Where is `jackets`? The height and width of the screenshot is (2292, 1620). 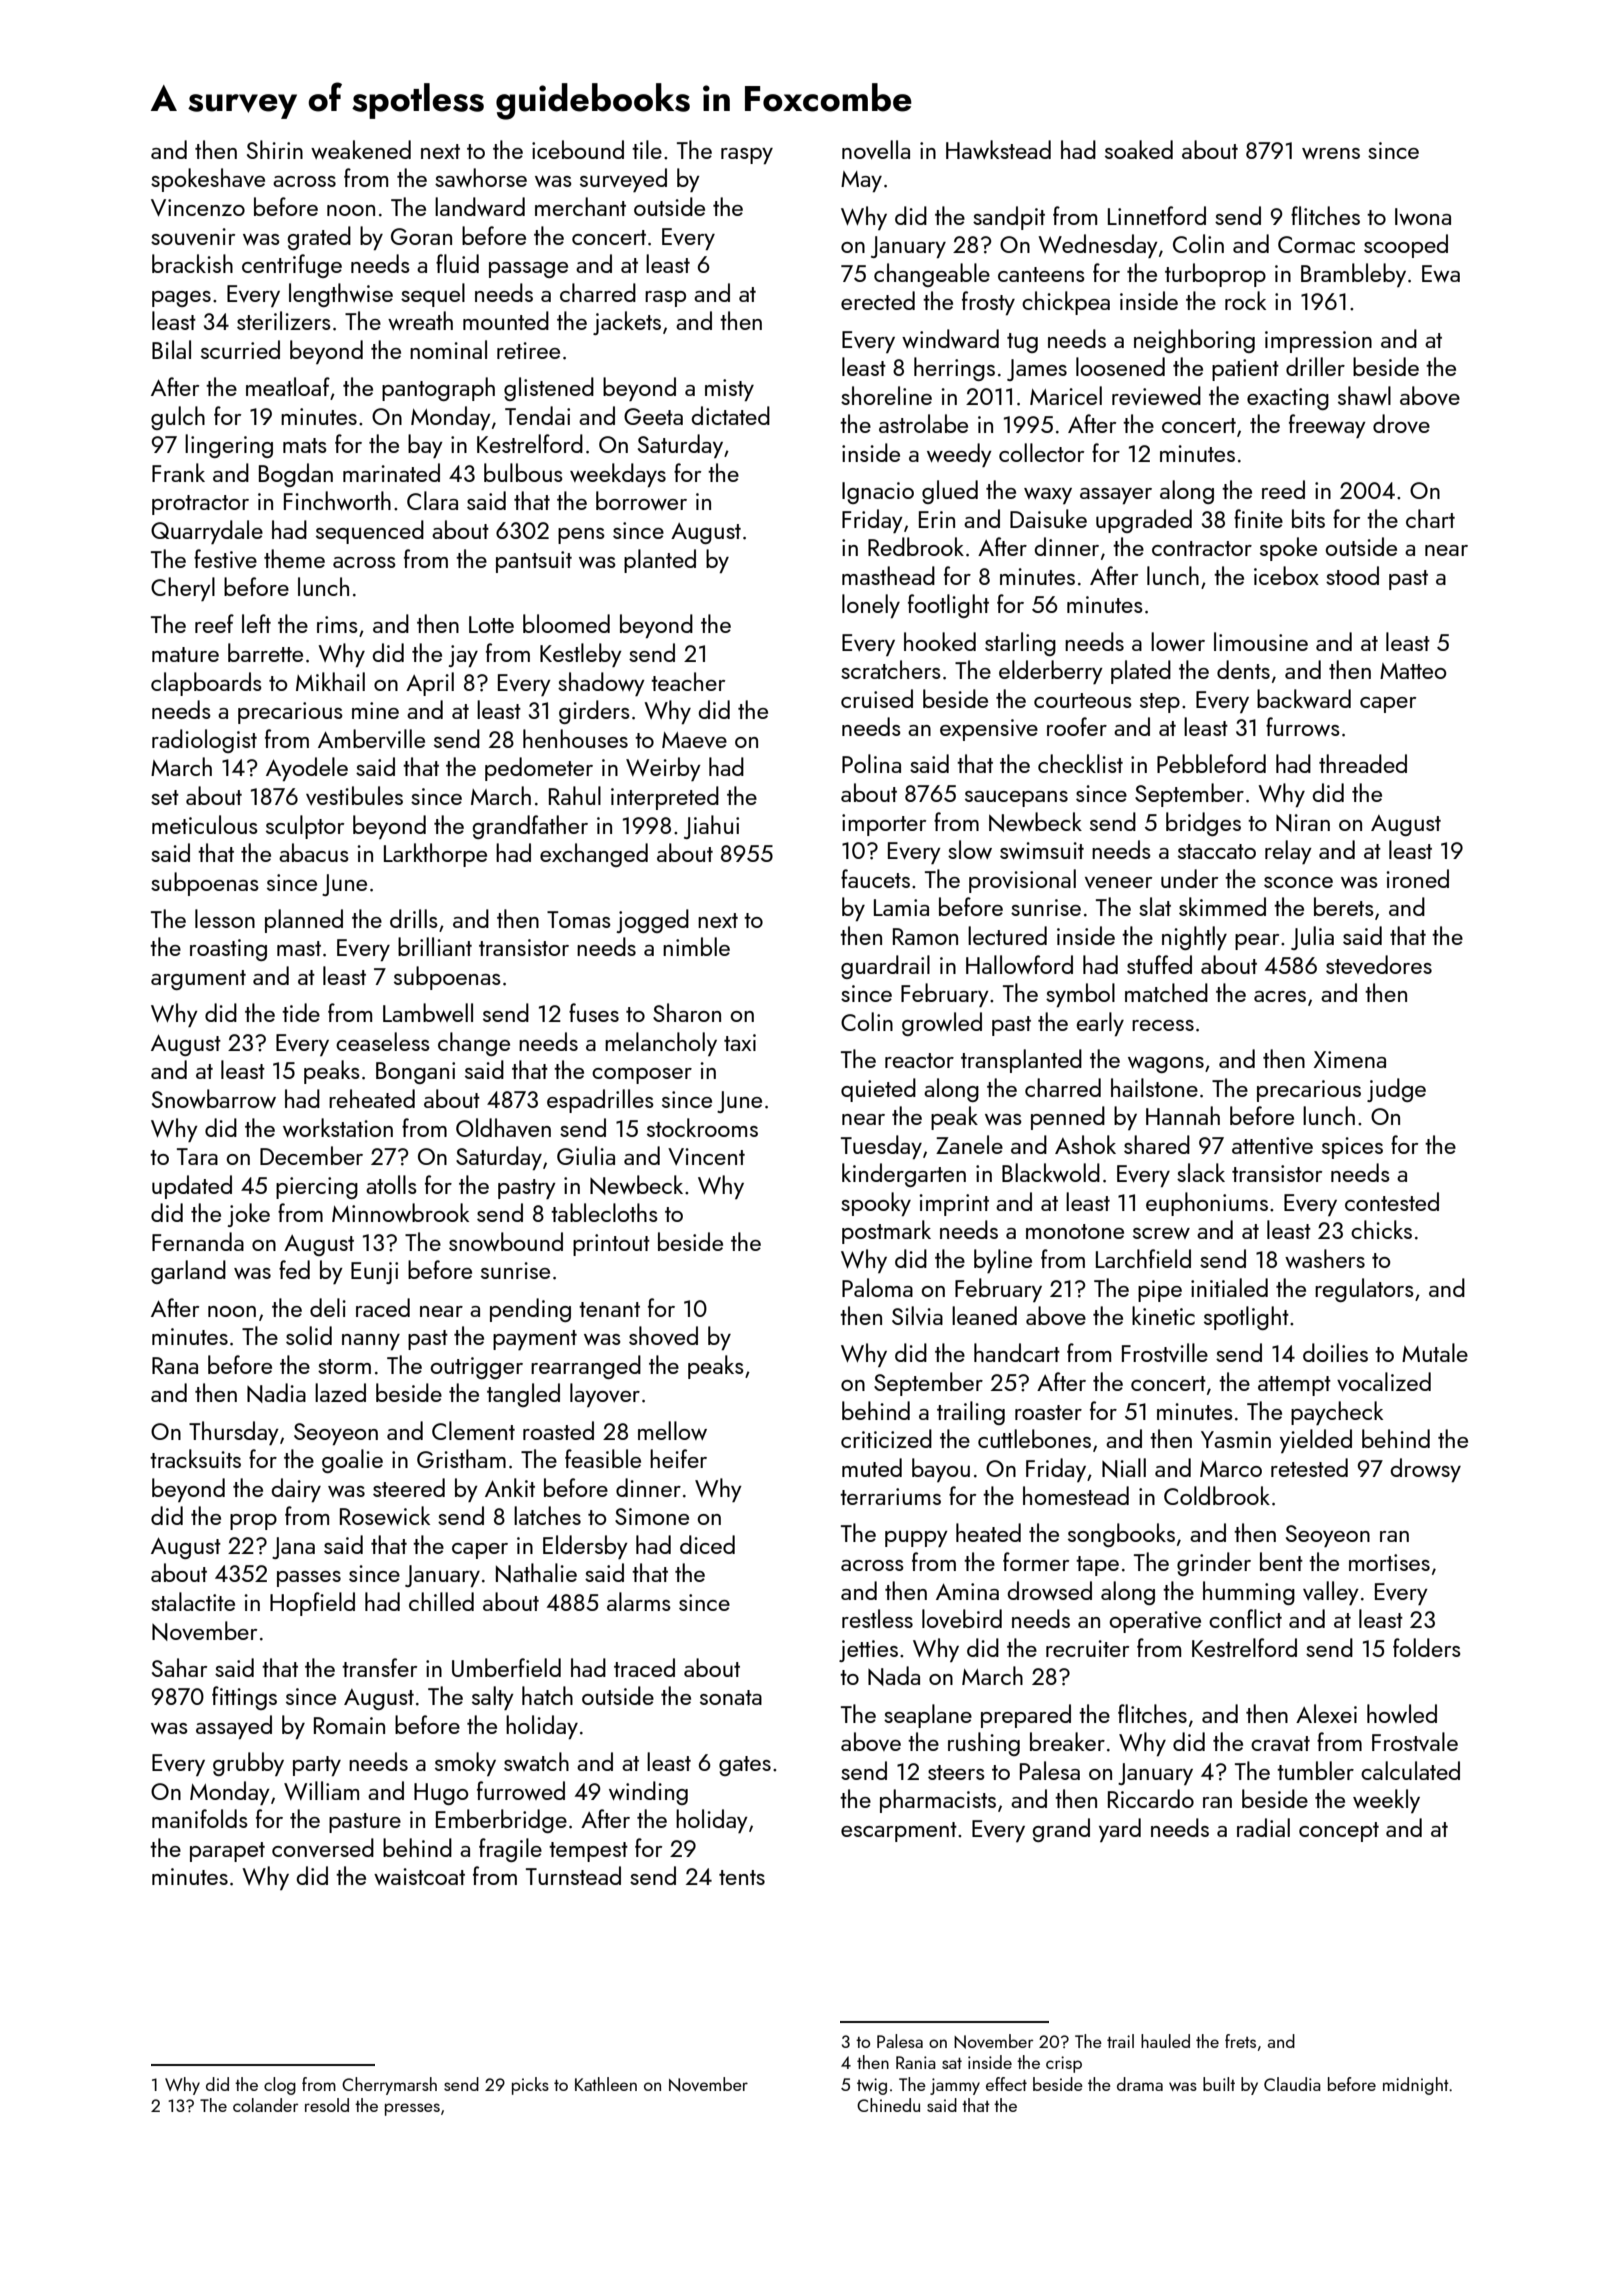
jackets is located at coordinates (627, 323).
